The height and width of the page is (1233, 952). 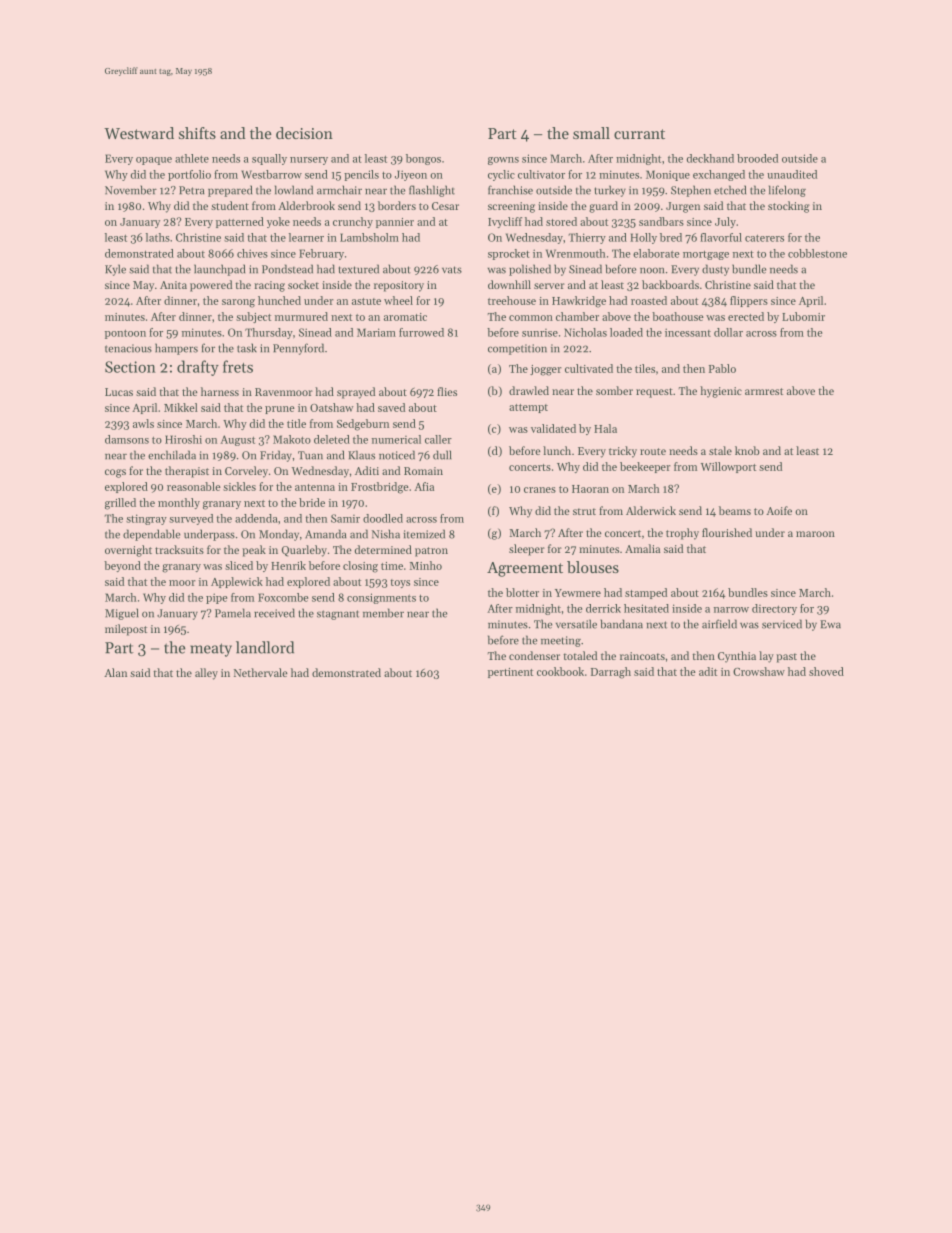 I want to click on stingray, so click(x=146, y=519).
